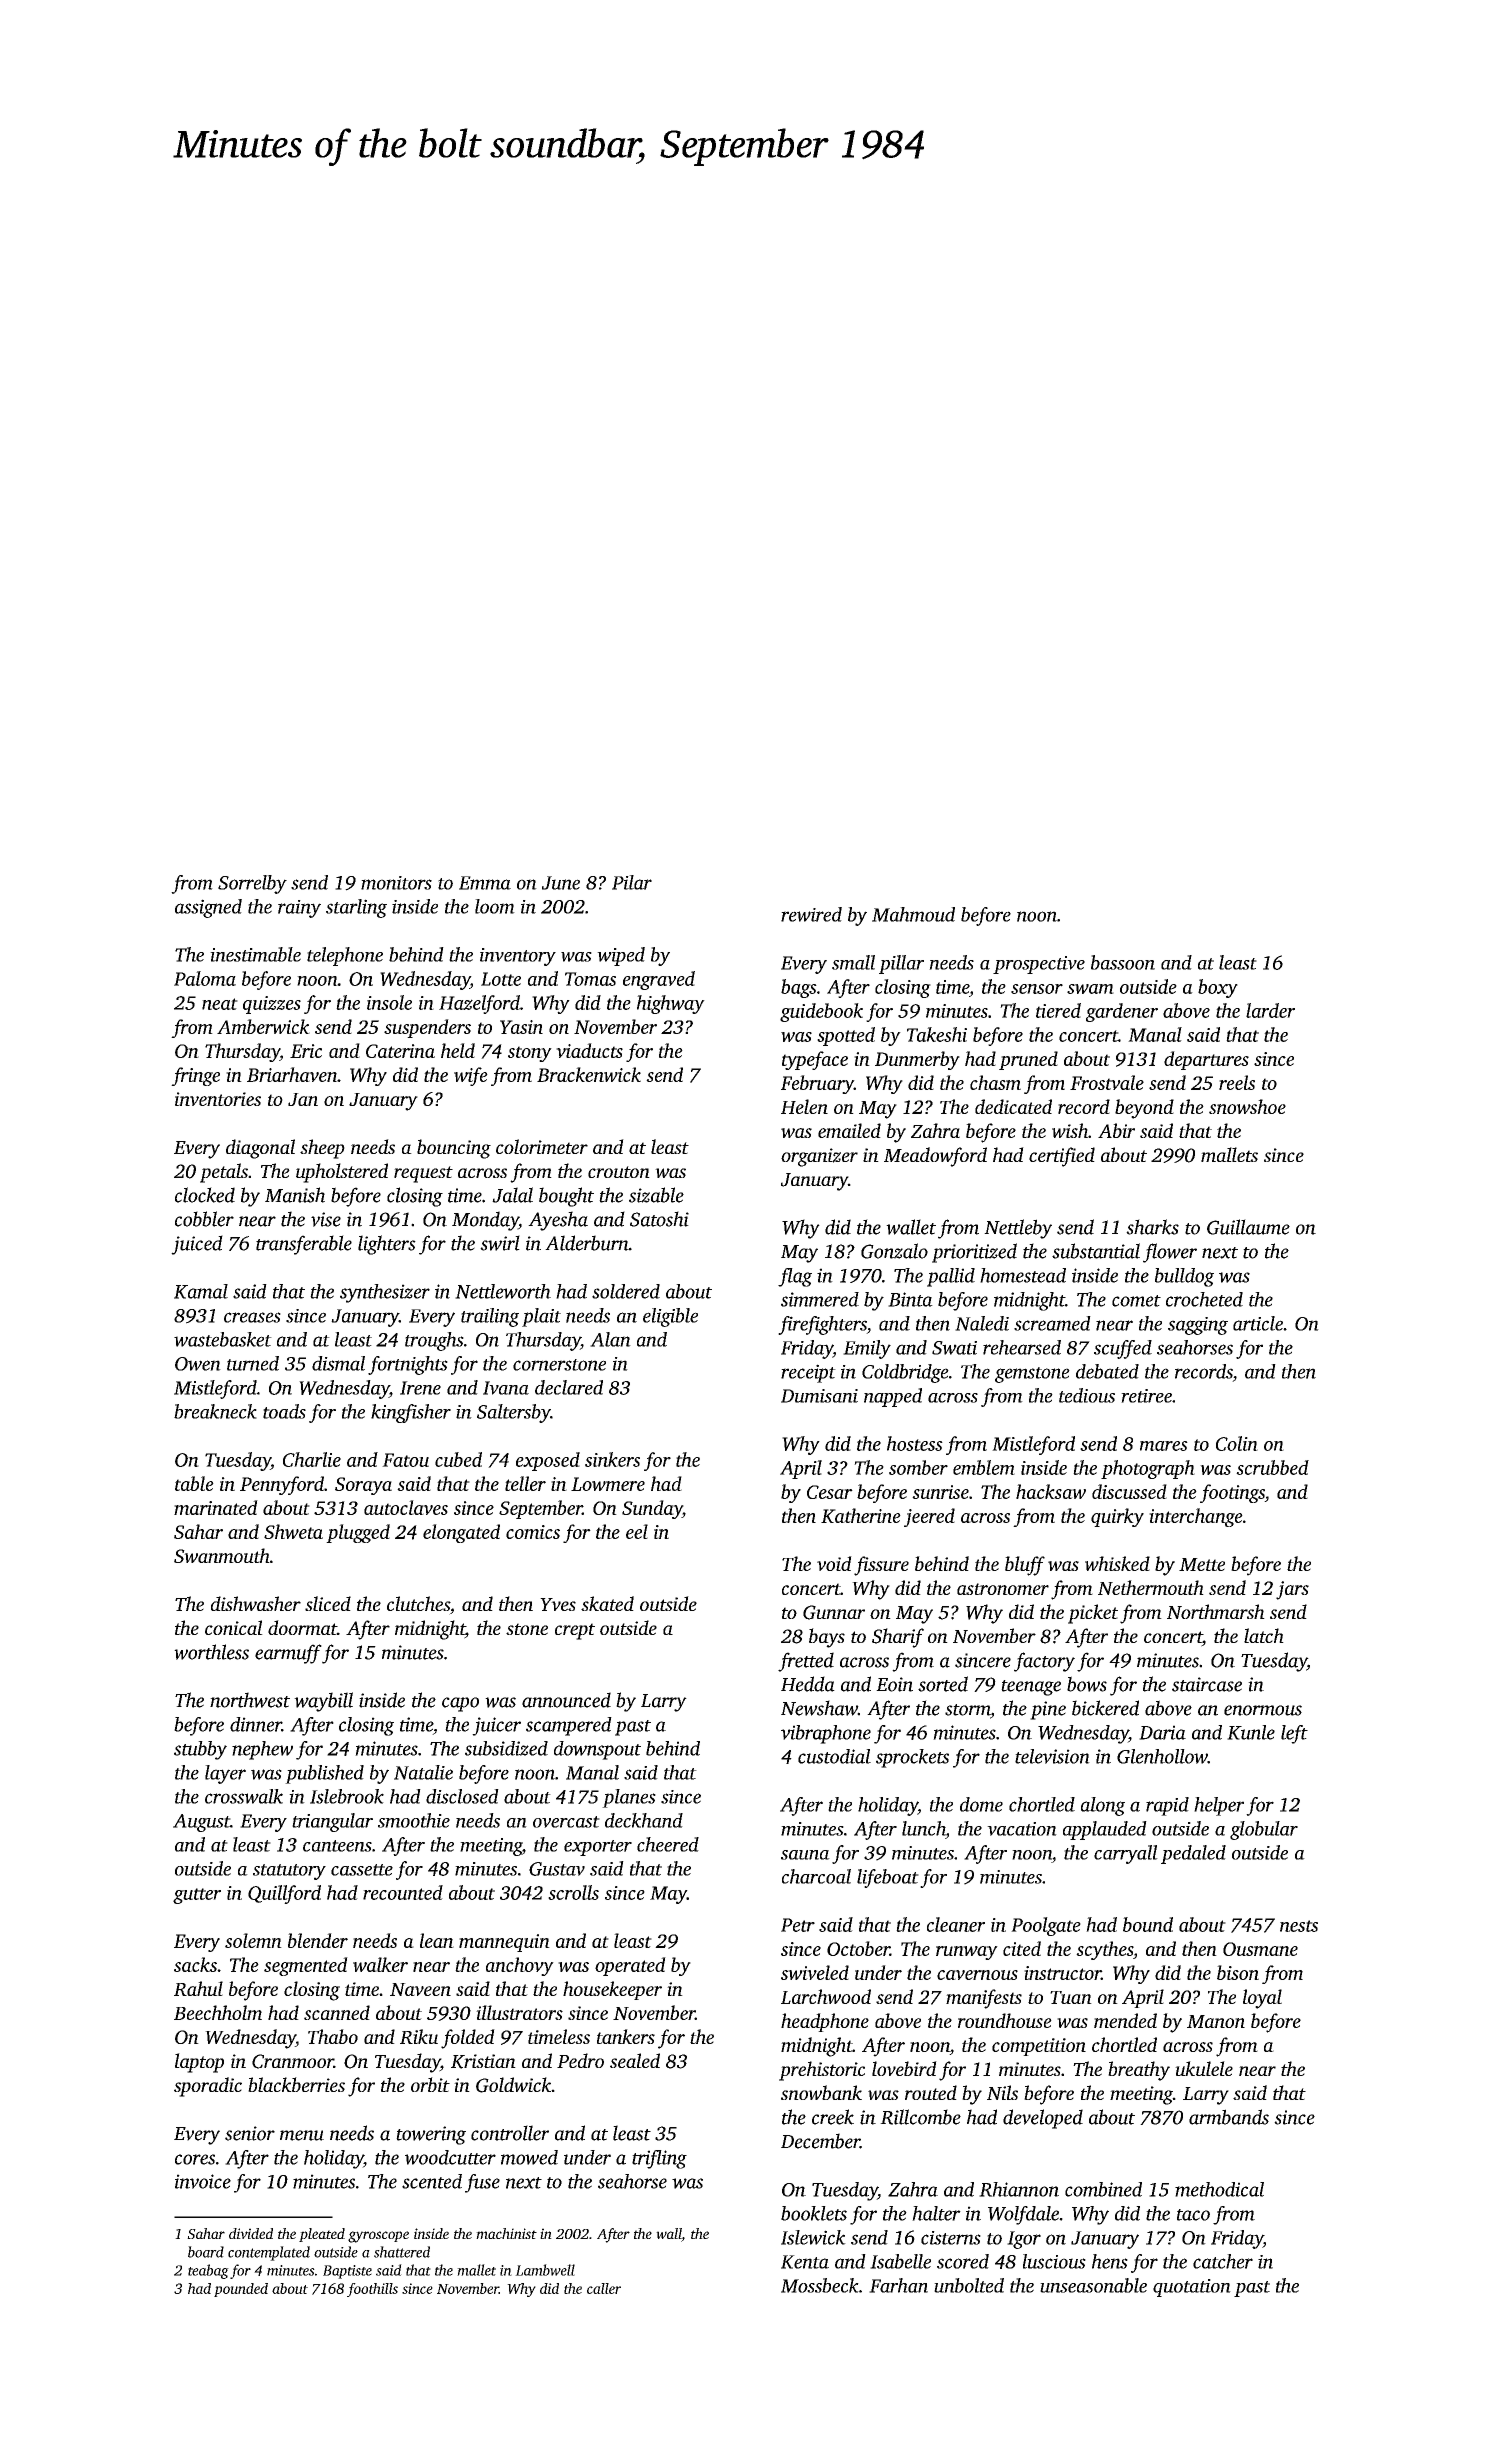 The width and height of the document is (1496, 2464). What do you see at coordinates (815, 1060) in the document?
I see `typeface` at bounding box center [815, 1060].
